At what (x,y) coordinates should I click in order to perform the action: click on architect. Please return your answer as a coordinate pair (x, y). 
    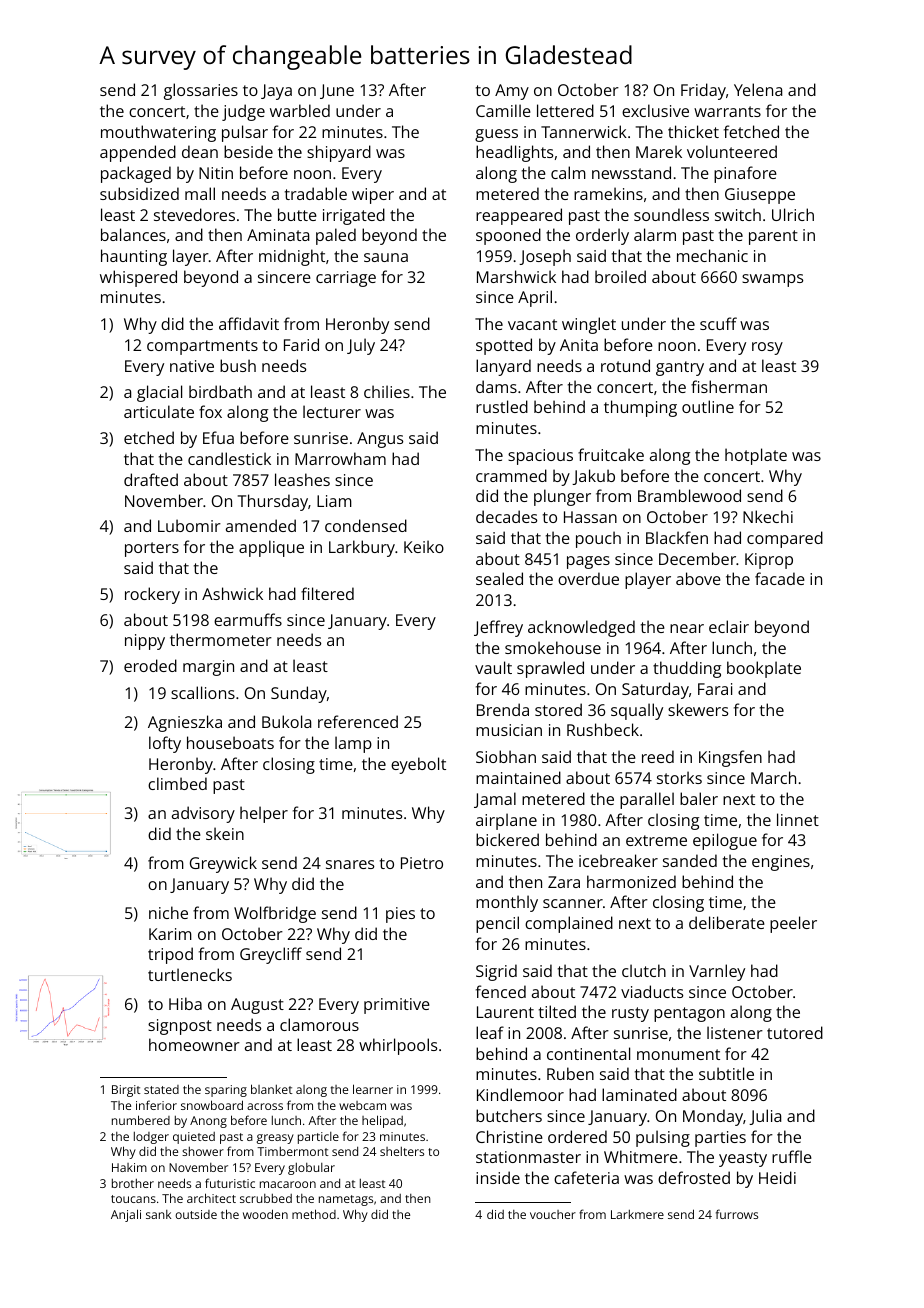
    Looking at the image, I should click on (211, 1198).
